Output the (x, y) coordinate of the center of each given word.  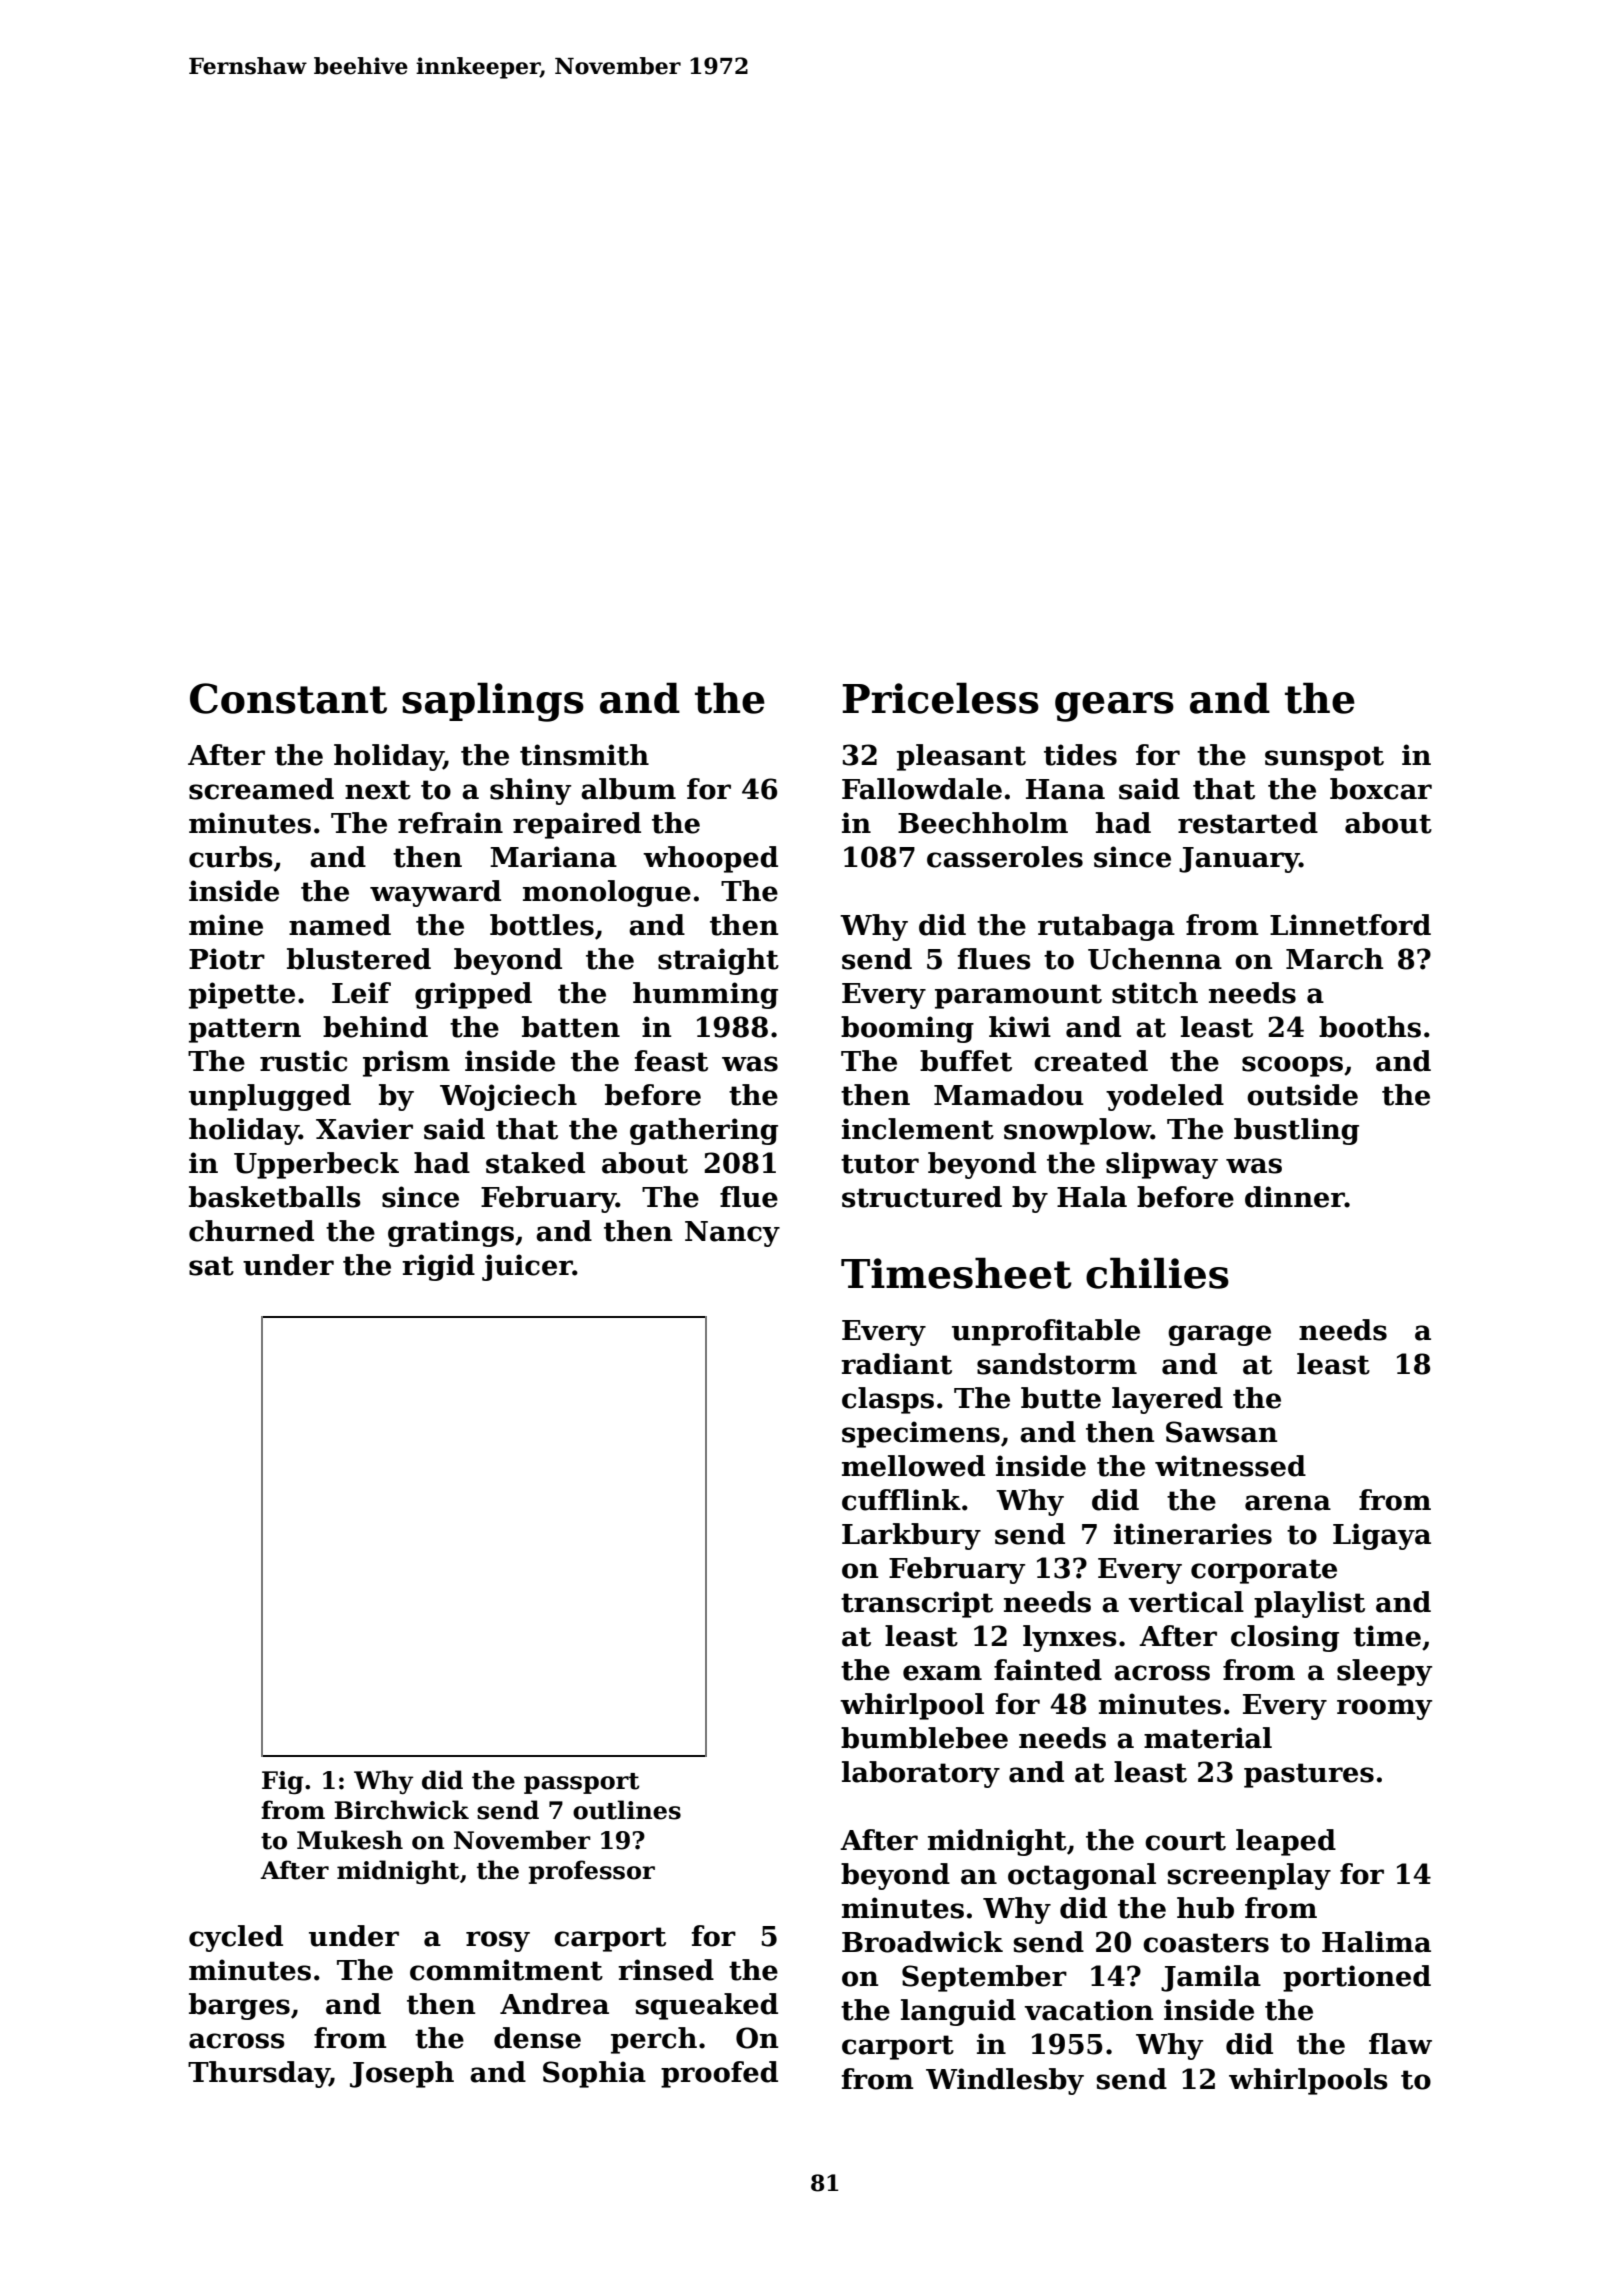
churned (251, 1231)
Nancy (732, 1234)
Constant (288, 698)
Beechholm (983, 823)
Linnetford (1350, 925)
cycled (236, 1938)
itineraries (1193, 1534)
